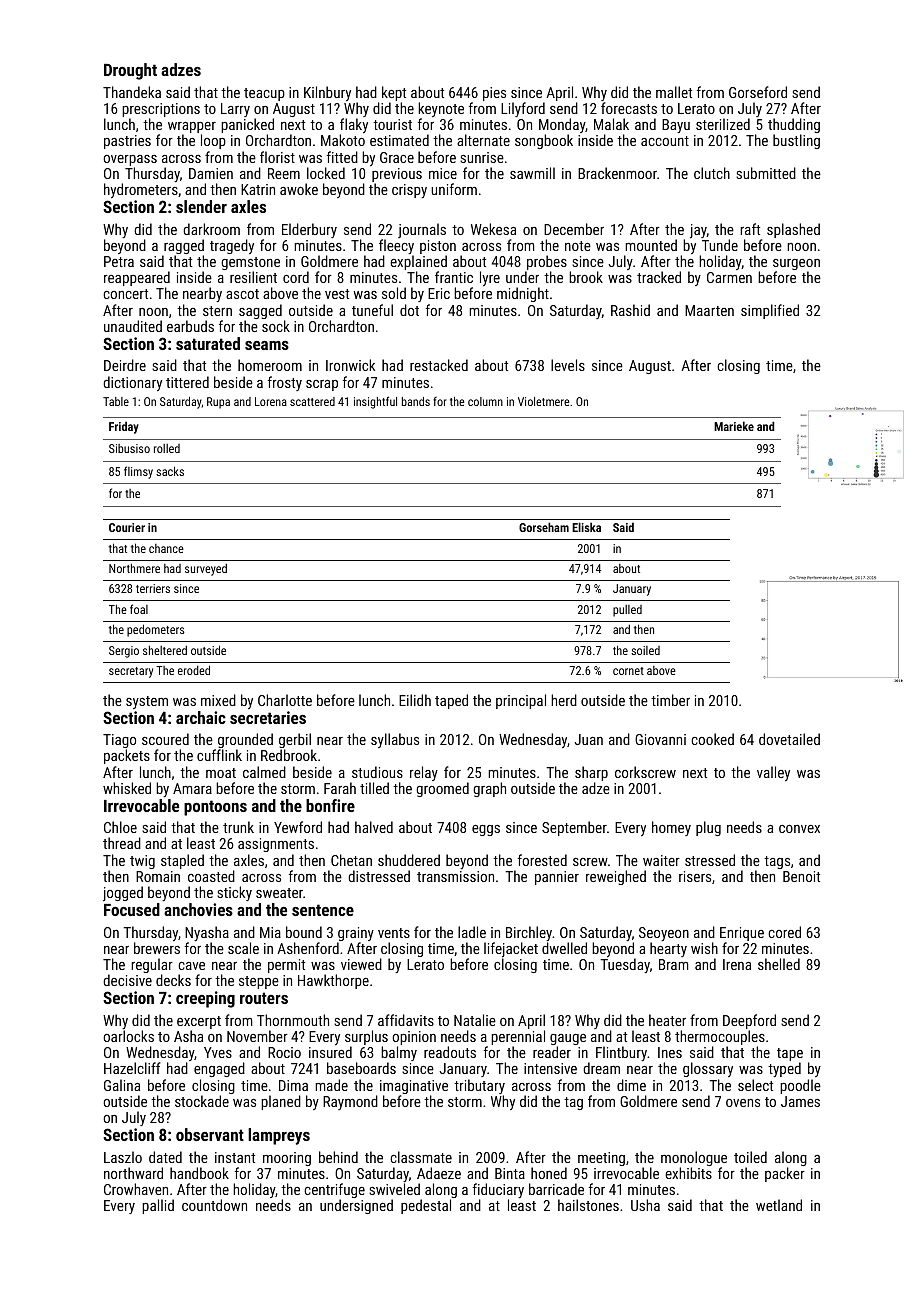  What do you see at coordinates (617, 173) in the screenshot?
I see `Brackenmoor` at bounding box center [617, 173].
